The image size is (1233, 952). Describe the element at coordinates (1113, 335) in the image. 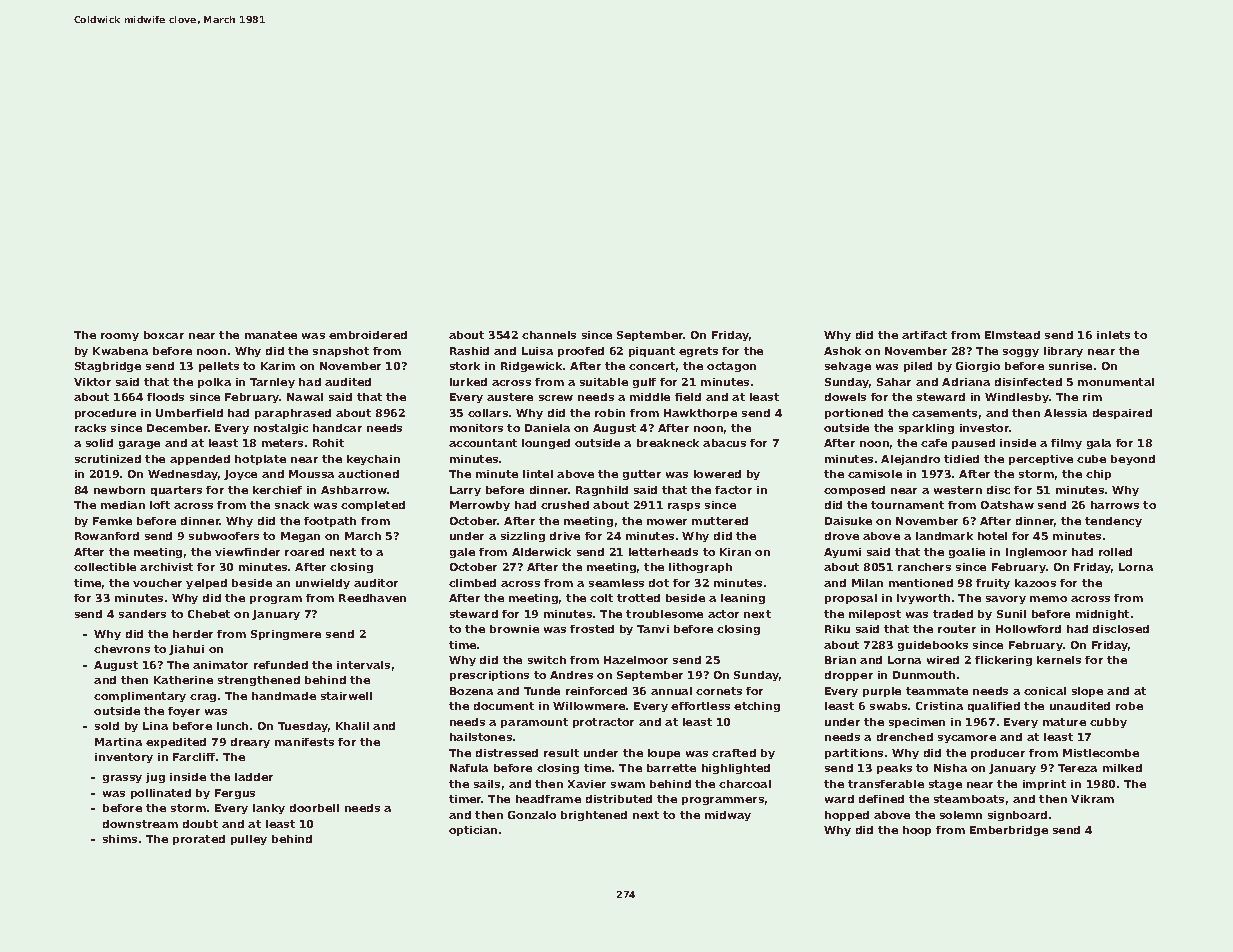

I see `inlets` at that location.
